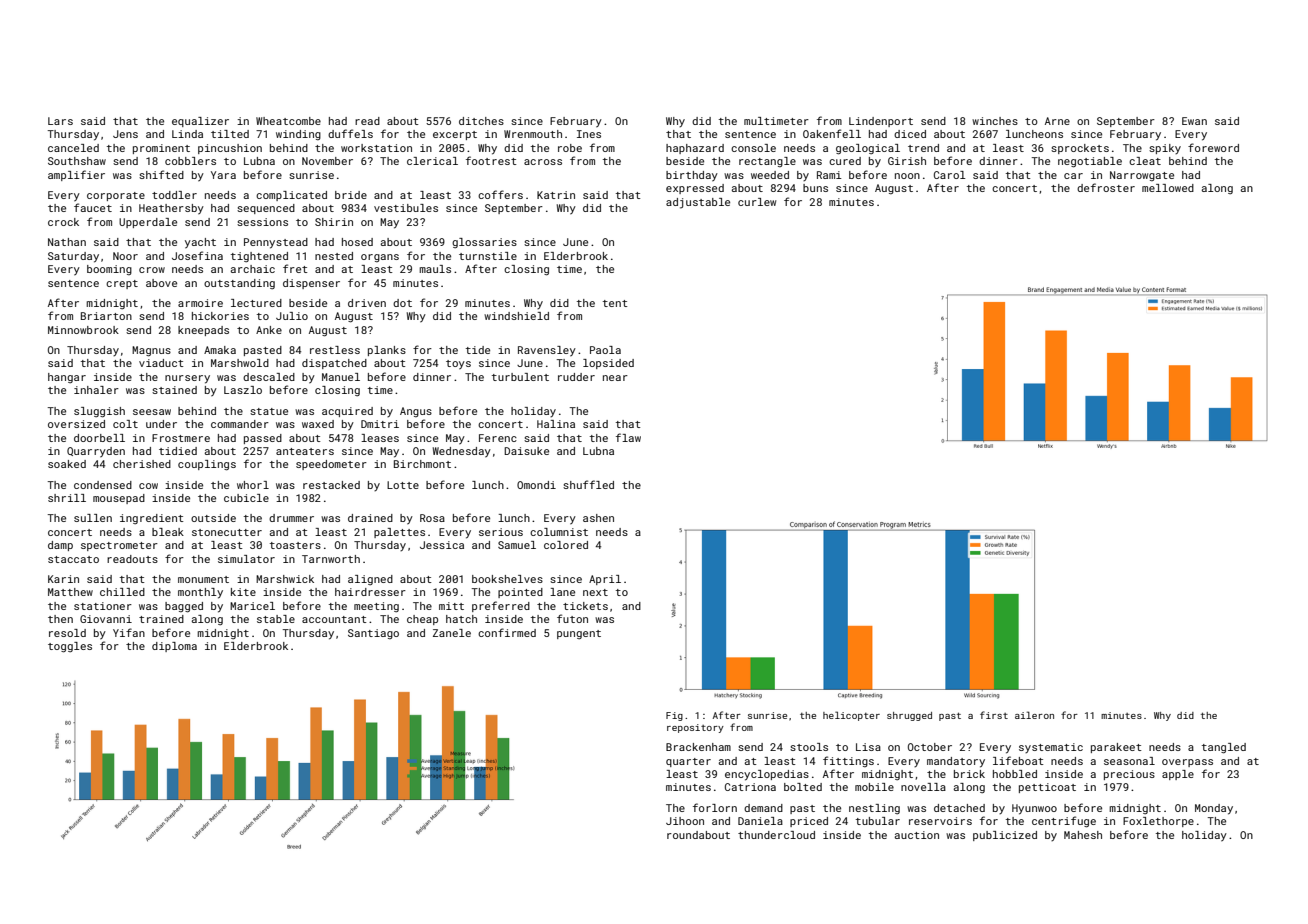  What do you see at coordinates (152, 412) in the screenshot?
I see `seesaw` at bounding box center [152, 412].
